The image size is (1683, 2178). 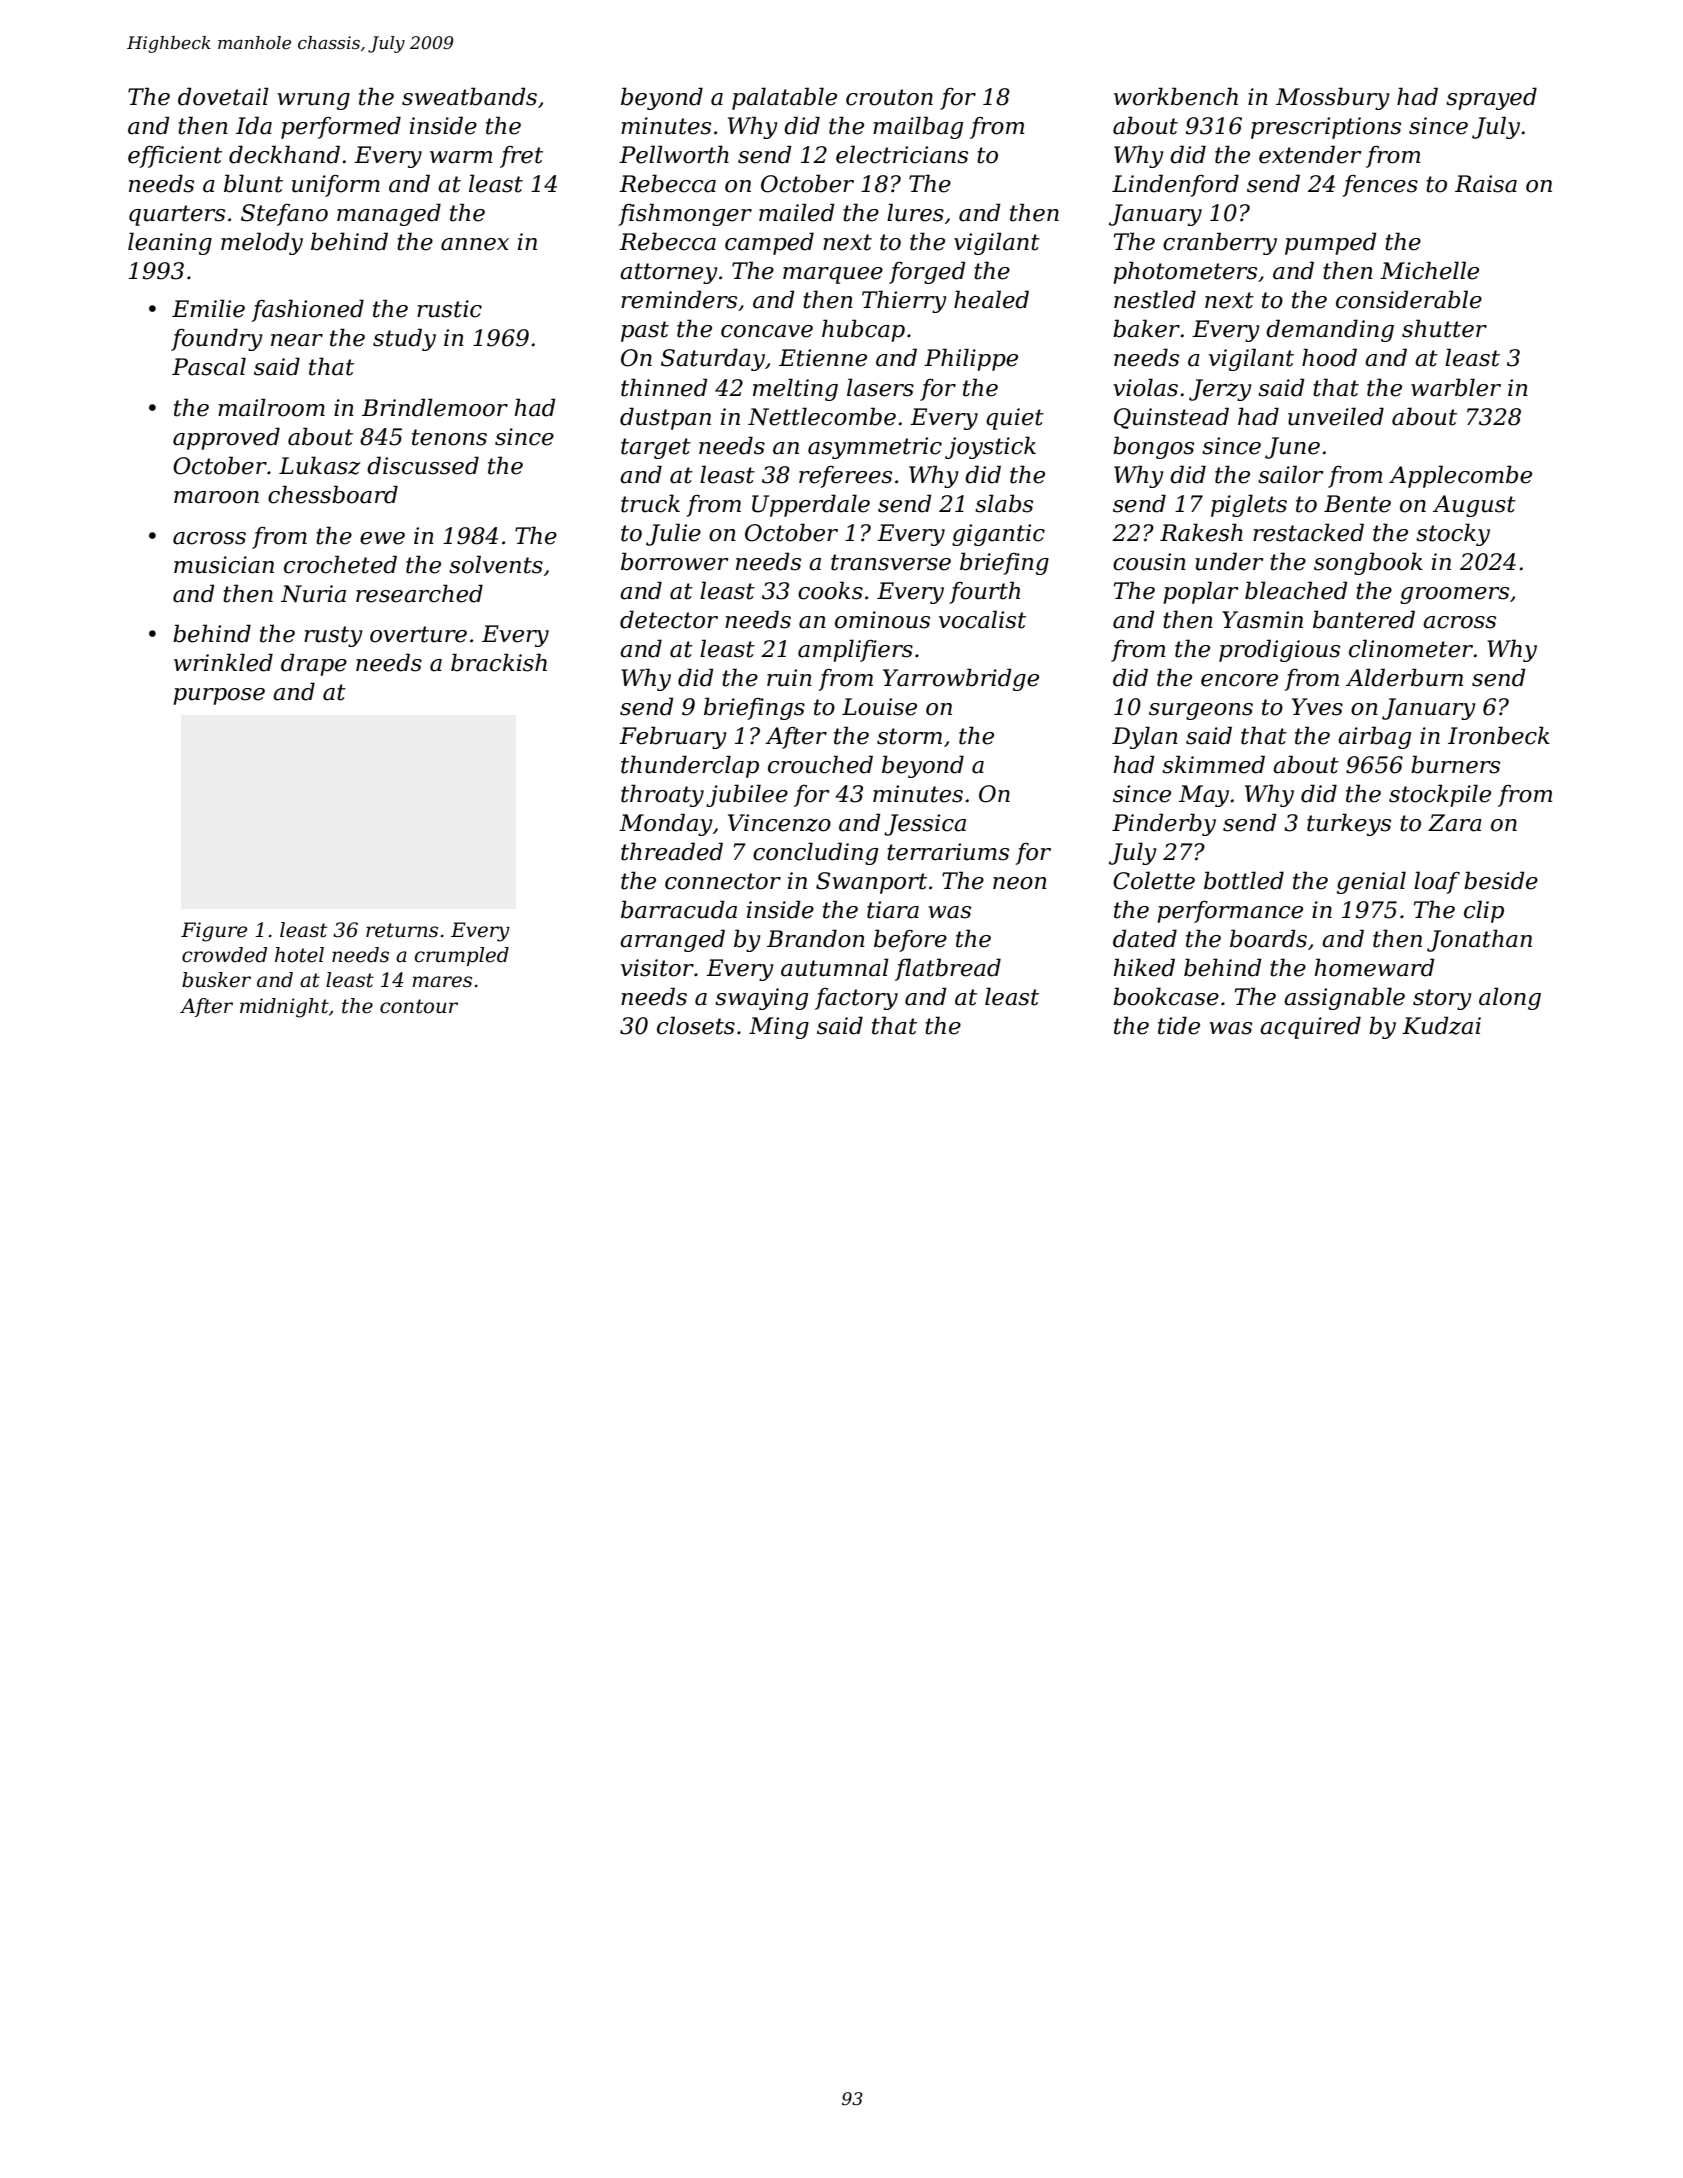 I want to click on palatable, so click(x=784, y=98).
